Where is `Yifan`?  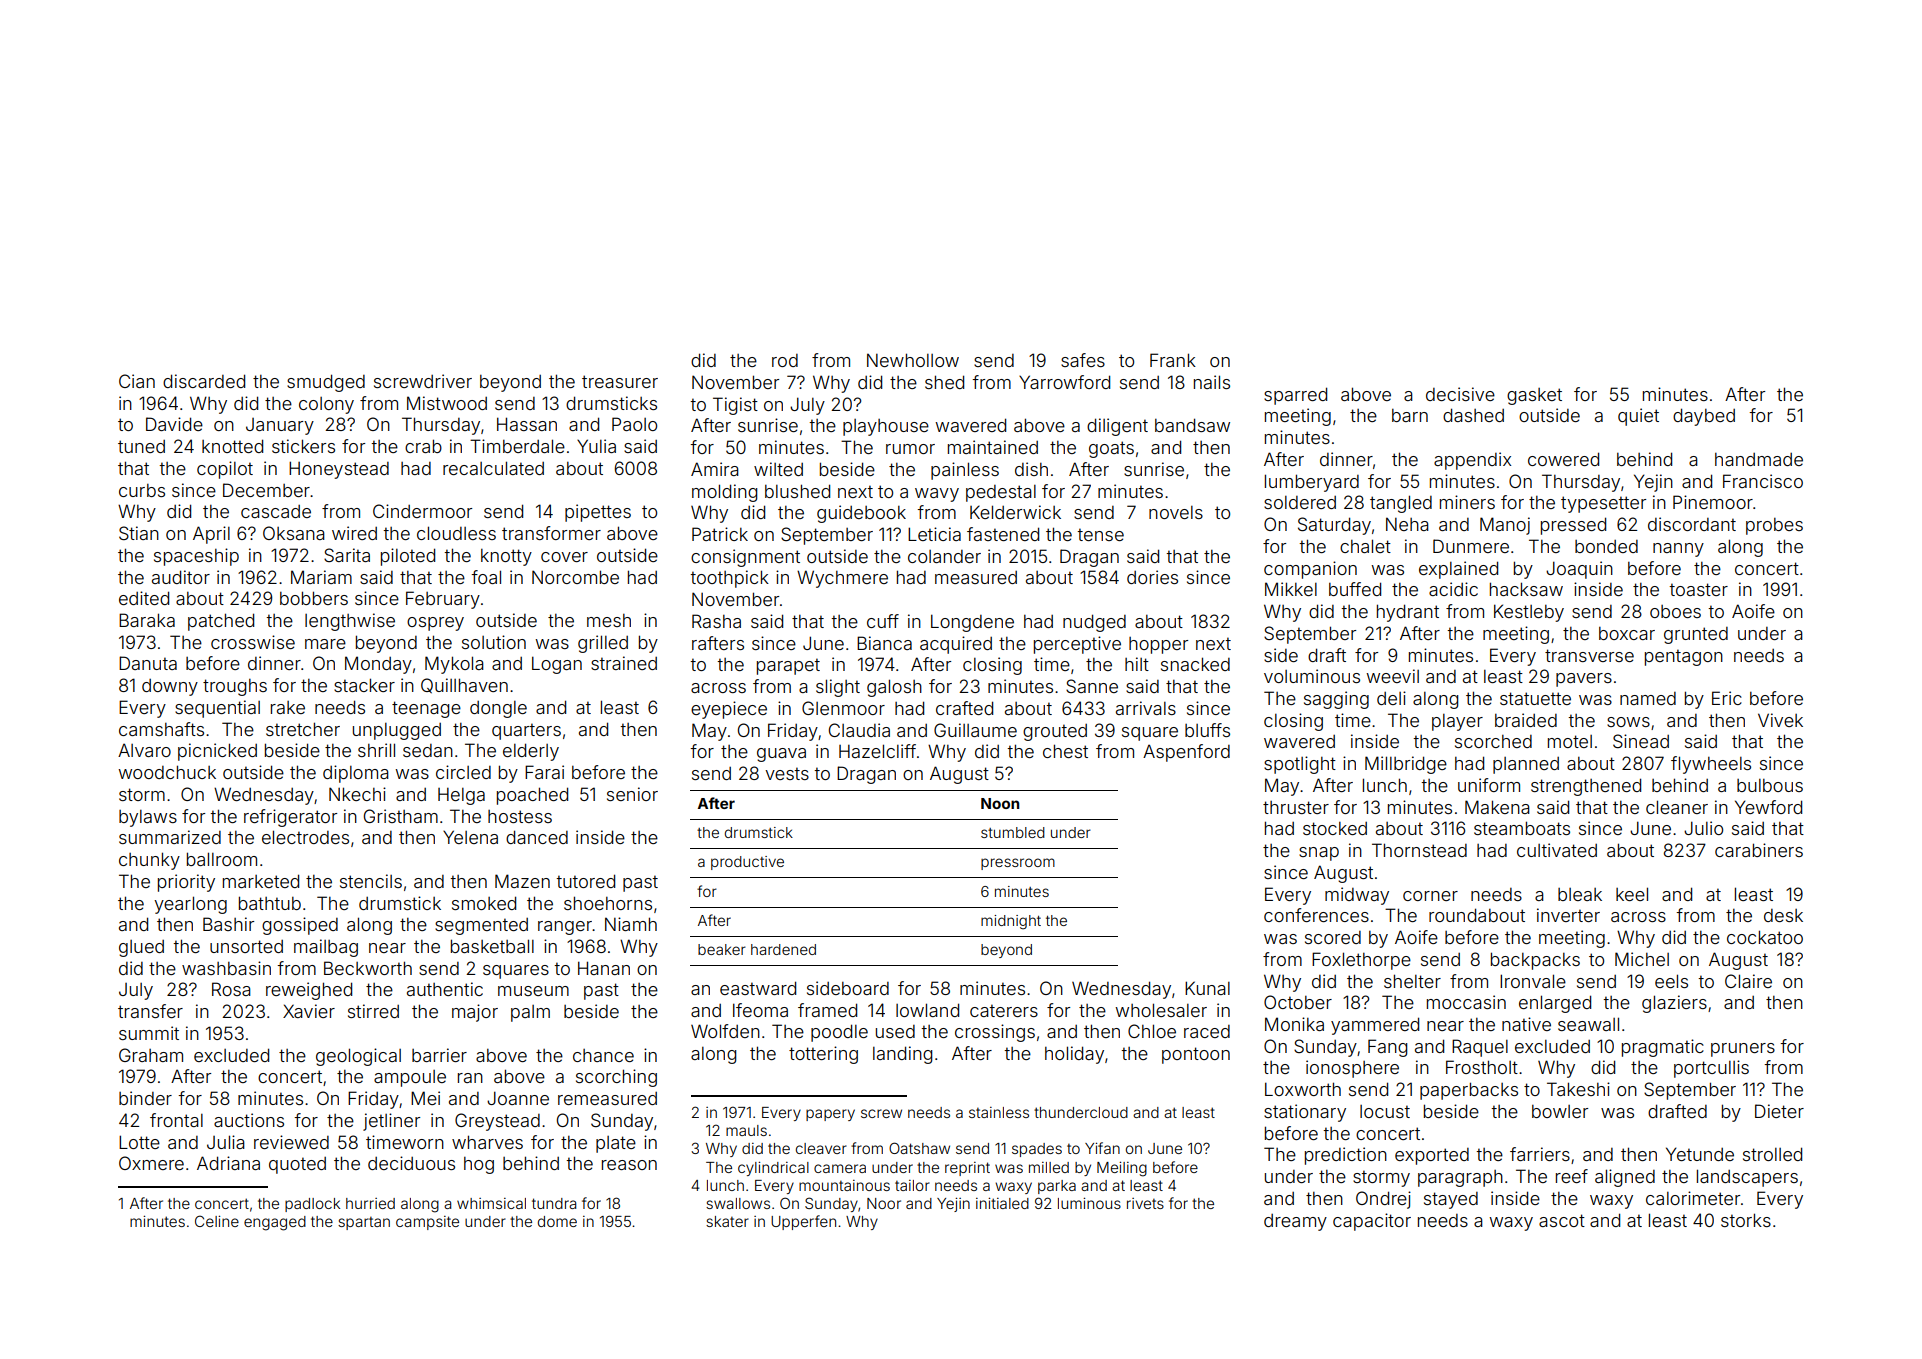
Yifan is located at coordinates (1102, 1148).
